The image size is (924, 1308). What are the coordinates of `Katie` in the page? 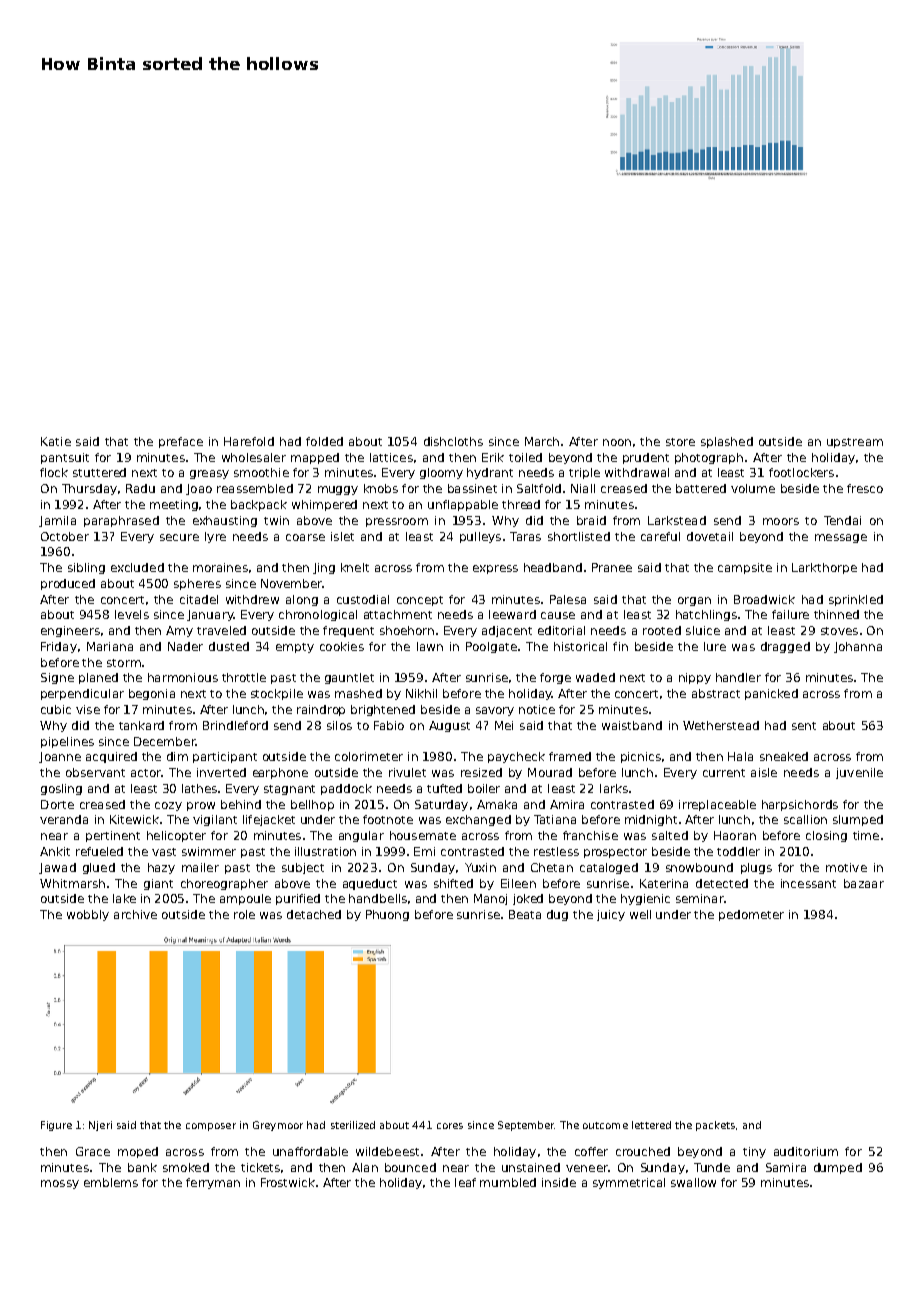 It's located at (56, 441).
